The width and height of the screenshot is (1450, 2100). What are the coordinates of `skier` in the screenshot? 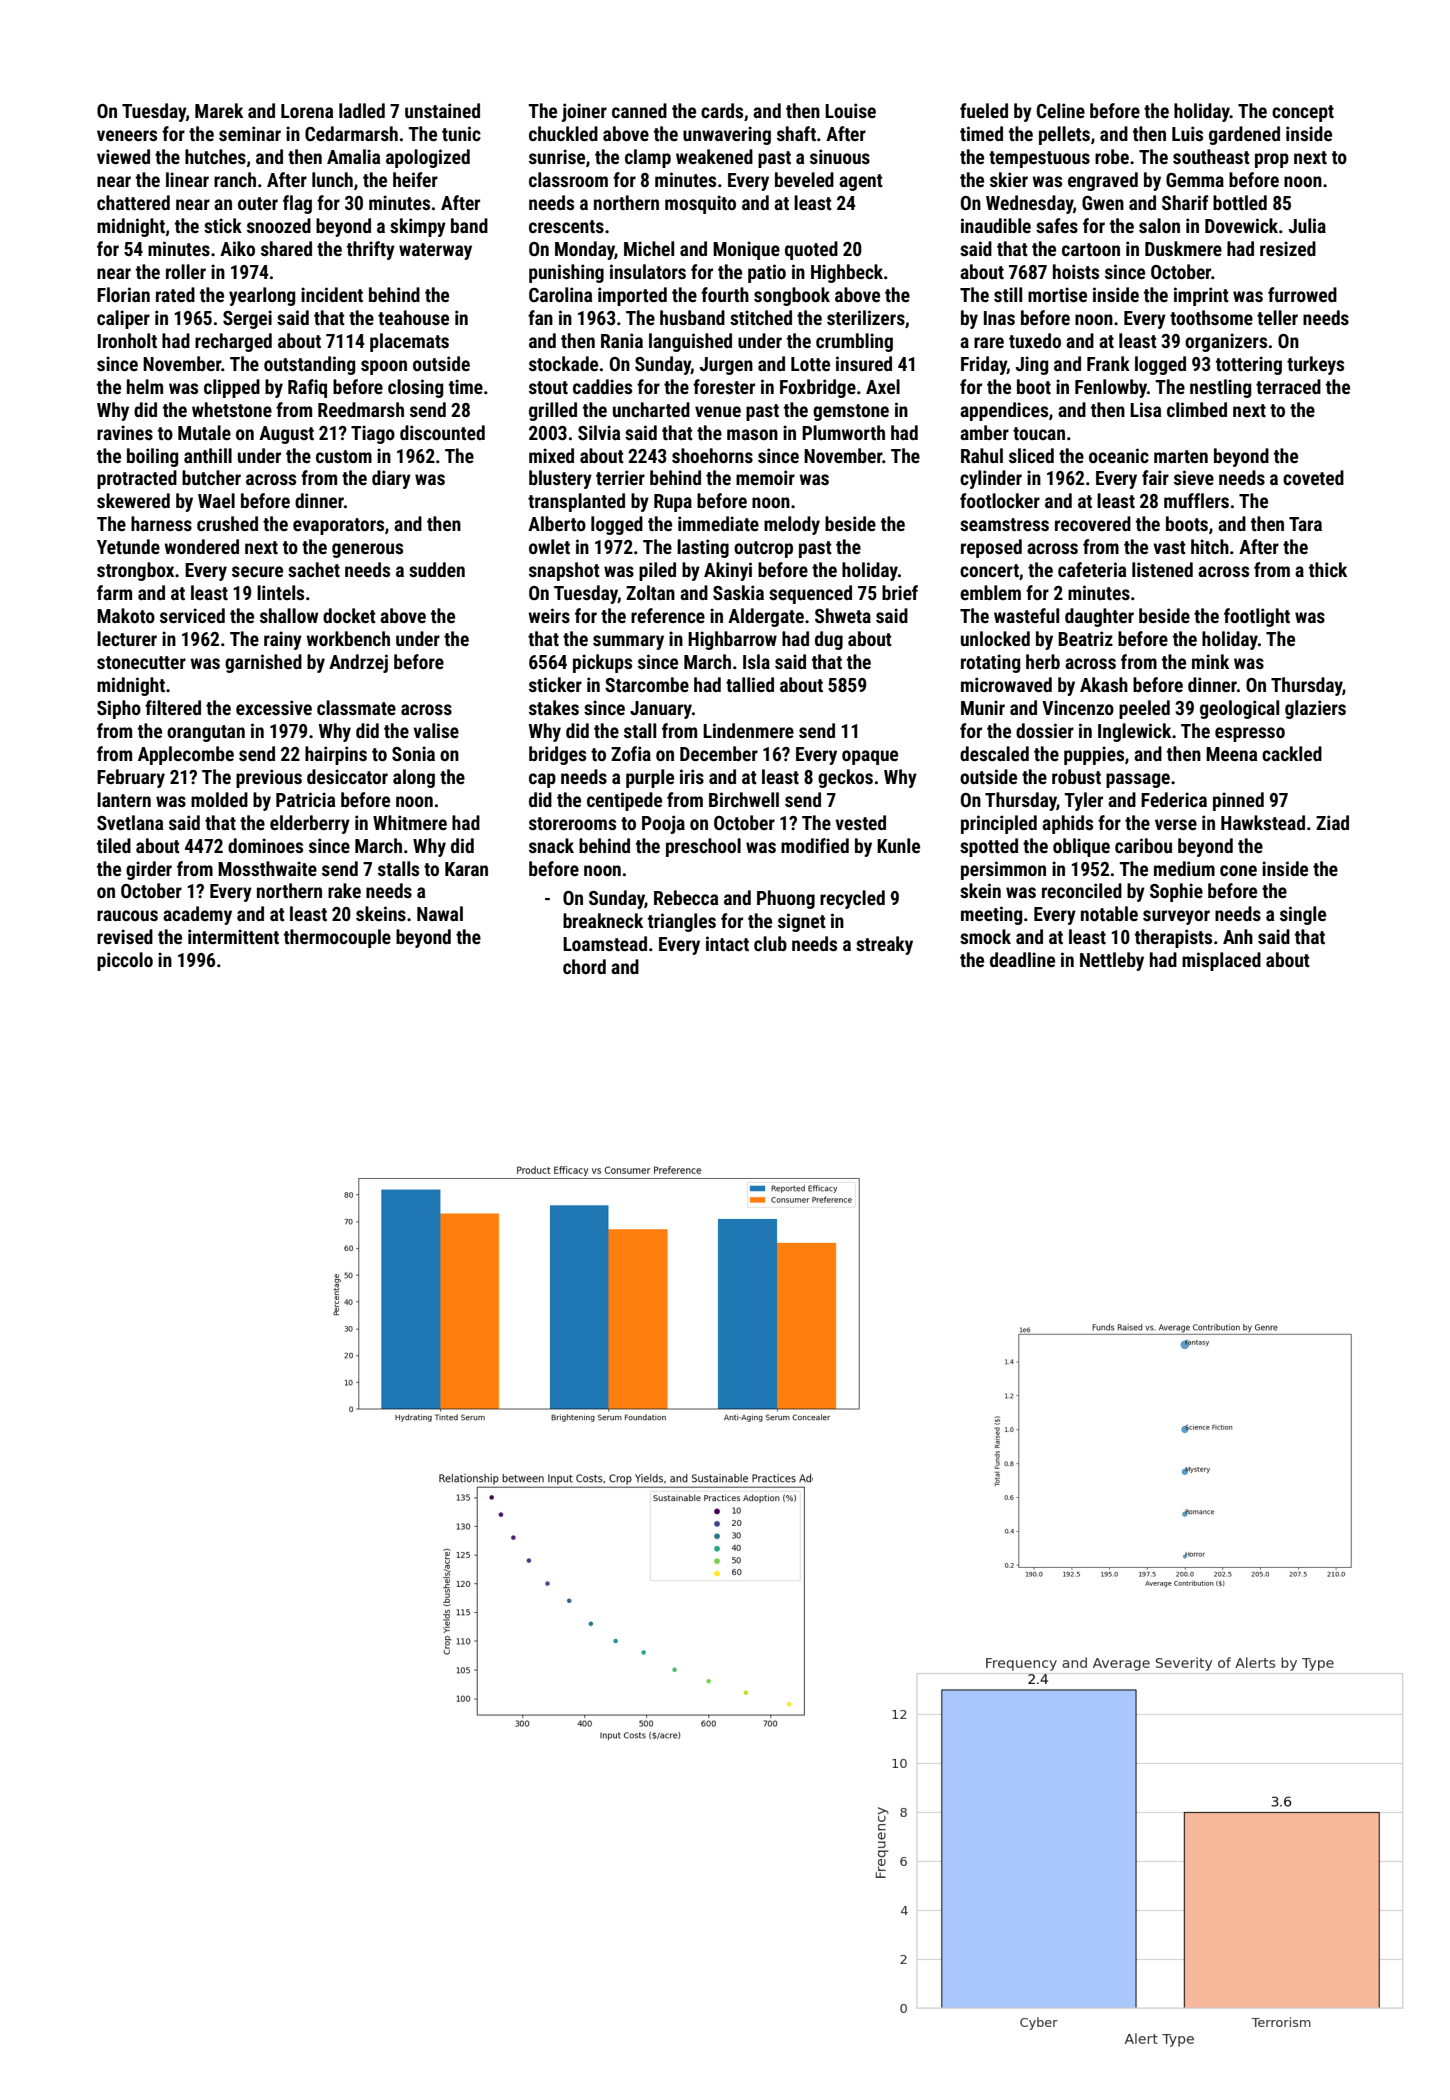 It's located at (1009, 179).
